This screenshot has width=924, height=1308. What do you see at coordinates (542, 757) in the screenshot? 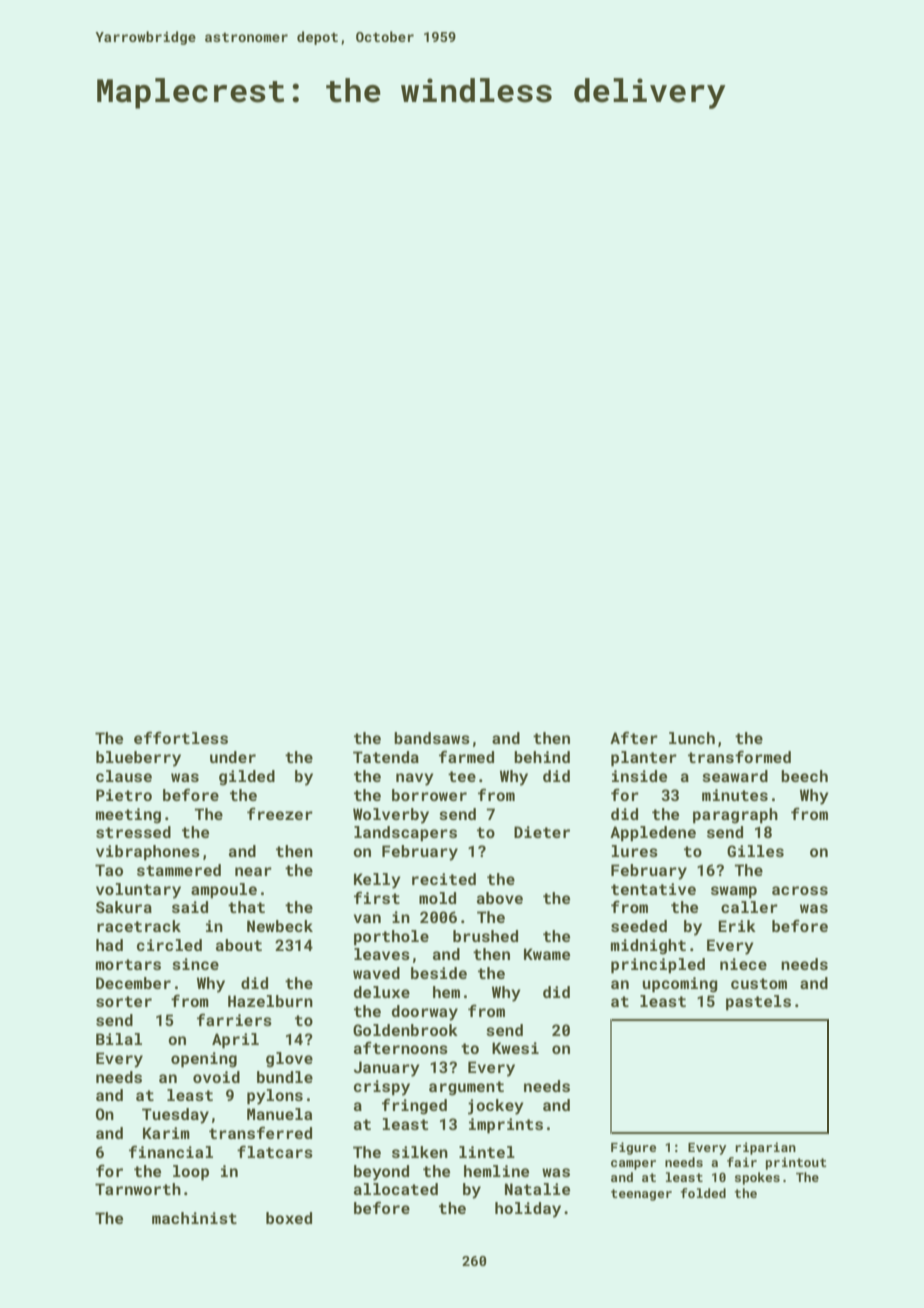
I see `behind` at bounding box center [542, 757].
